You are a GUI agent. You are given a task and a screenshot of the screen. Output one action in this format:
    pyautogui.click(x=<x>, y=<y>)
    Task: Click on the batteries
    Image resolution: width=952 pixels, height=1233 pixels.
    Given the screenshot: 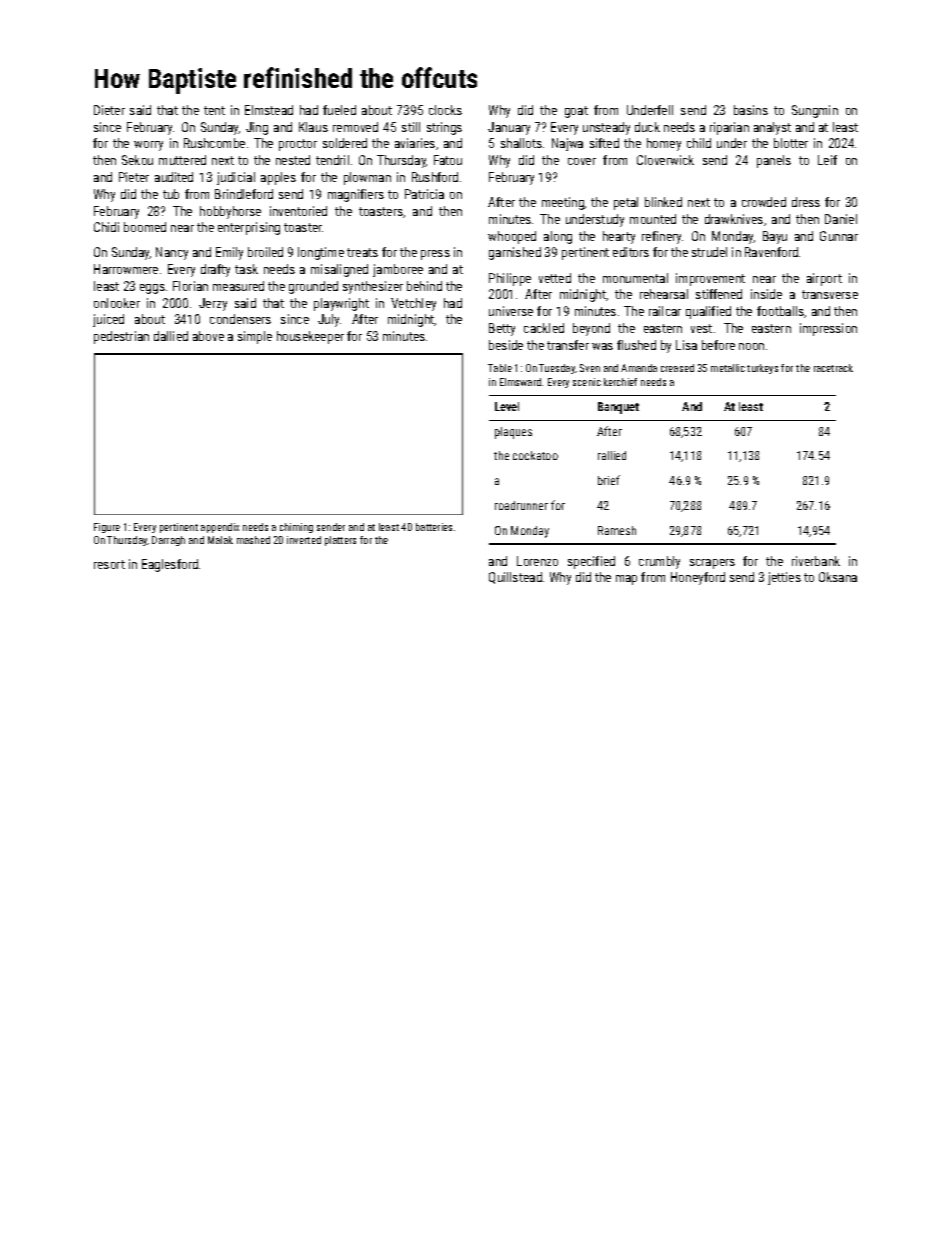 What is the action you would take?
    pyautogui.click(x=434, y=527)
